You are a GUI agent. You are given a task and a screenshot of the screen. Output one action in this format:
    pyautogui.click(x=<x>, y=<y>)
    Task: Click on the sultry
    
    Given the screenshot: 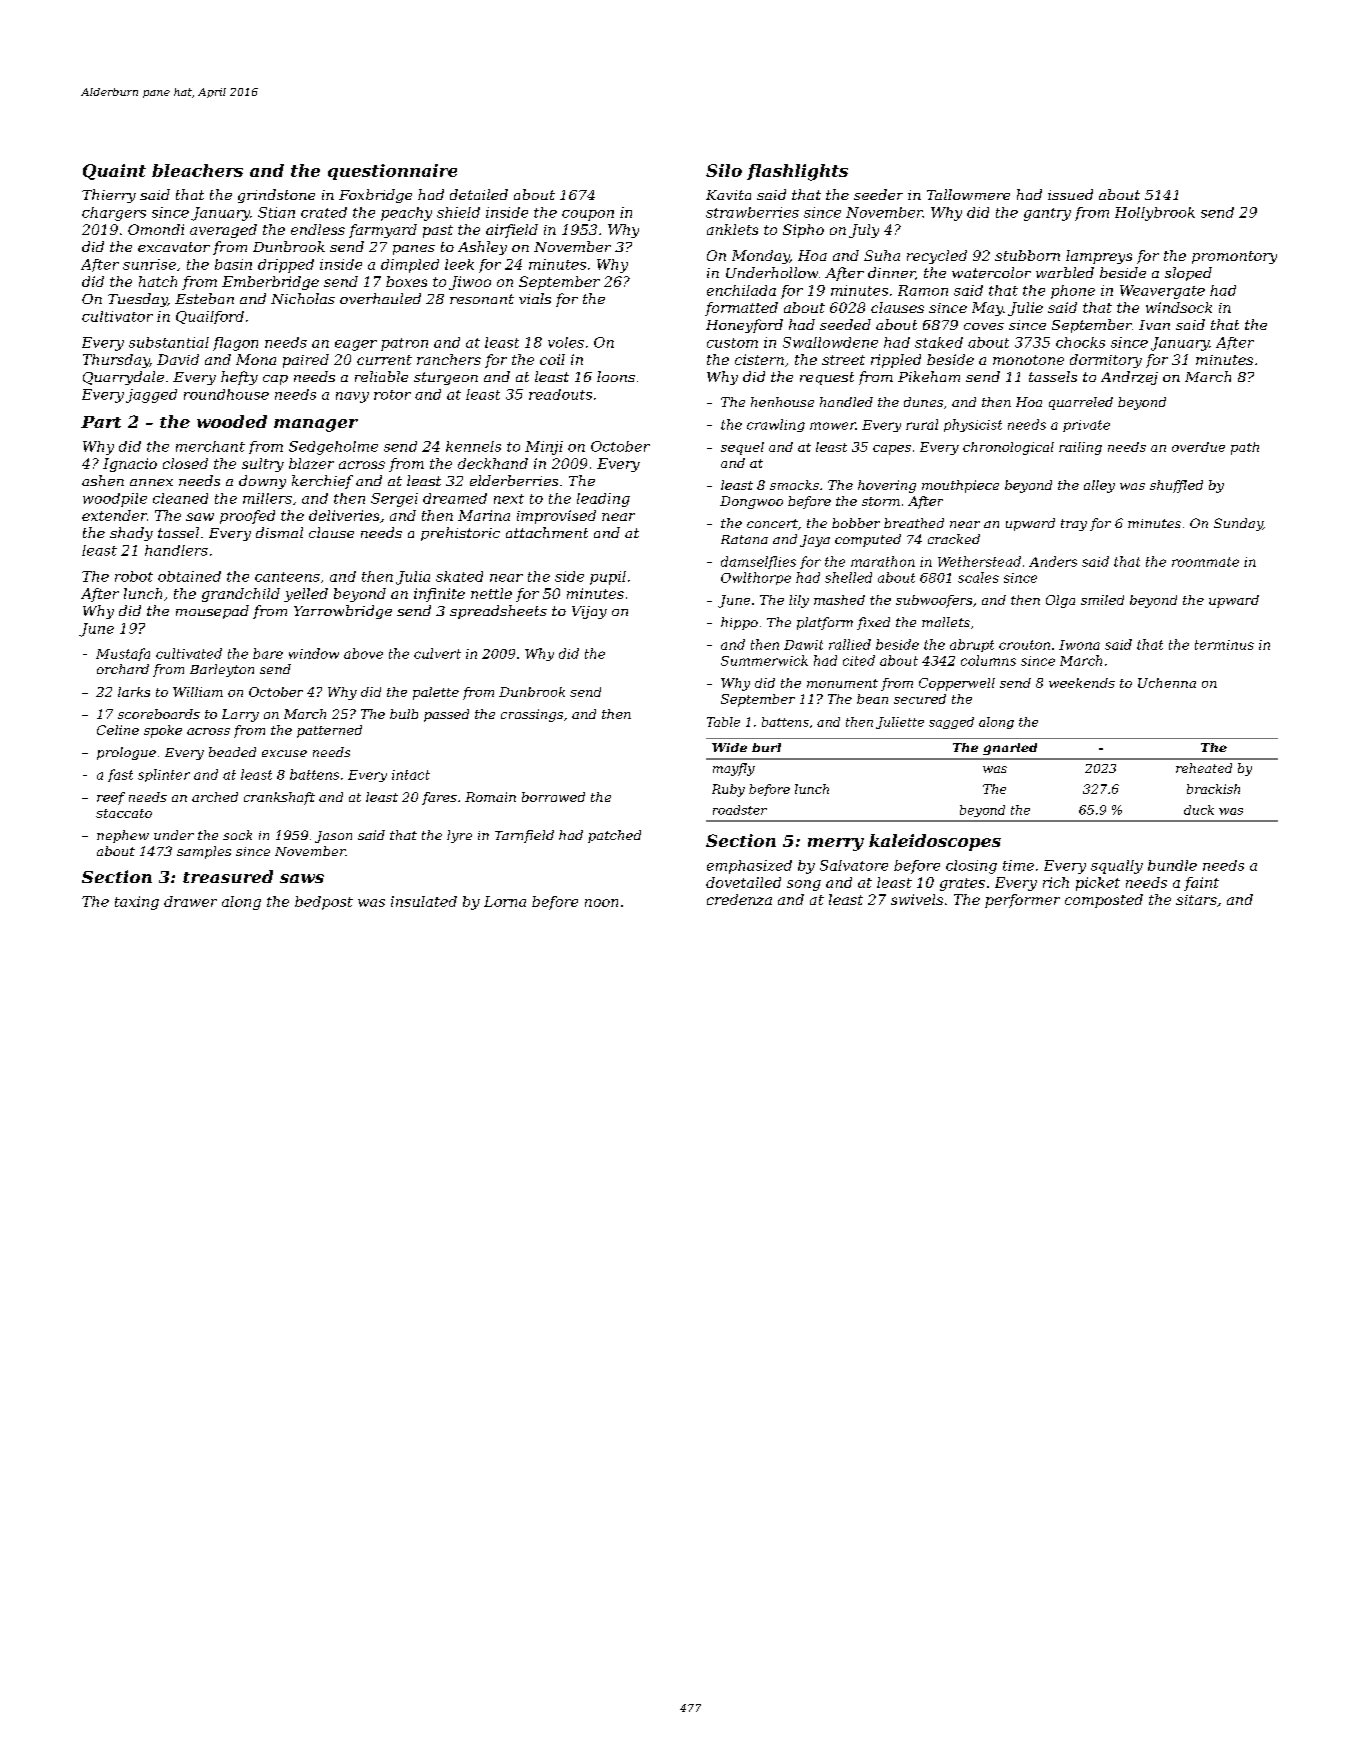 What is the action you would take?
    pyautogui.click(x=263, y=465)
